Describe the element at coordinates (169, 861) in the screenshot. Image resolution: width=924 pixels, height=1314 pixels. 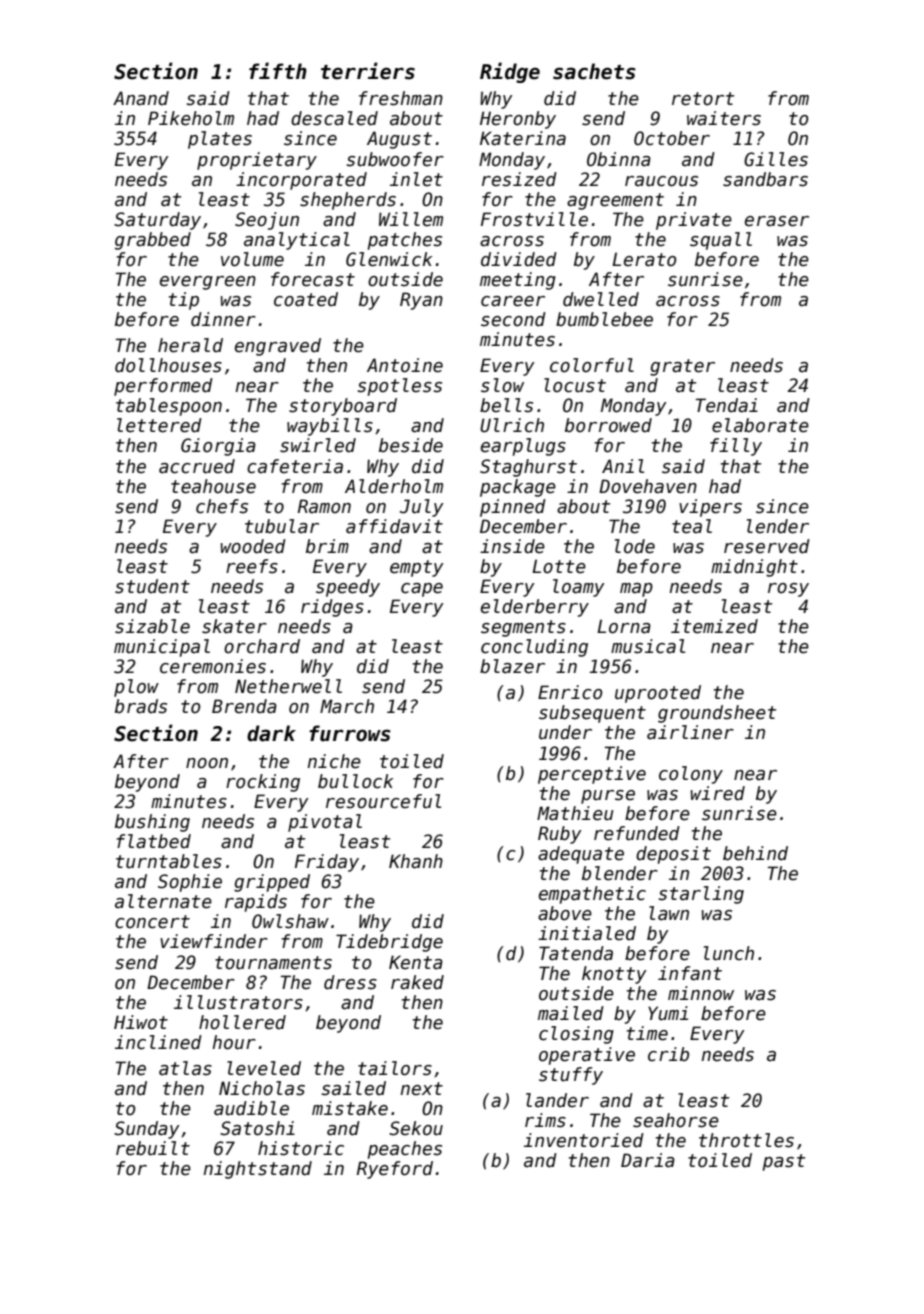
I see `turntables` at that location.
